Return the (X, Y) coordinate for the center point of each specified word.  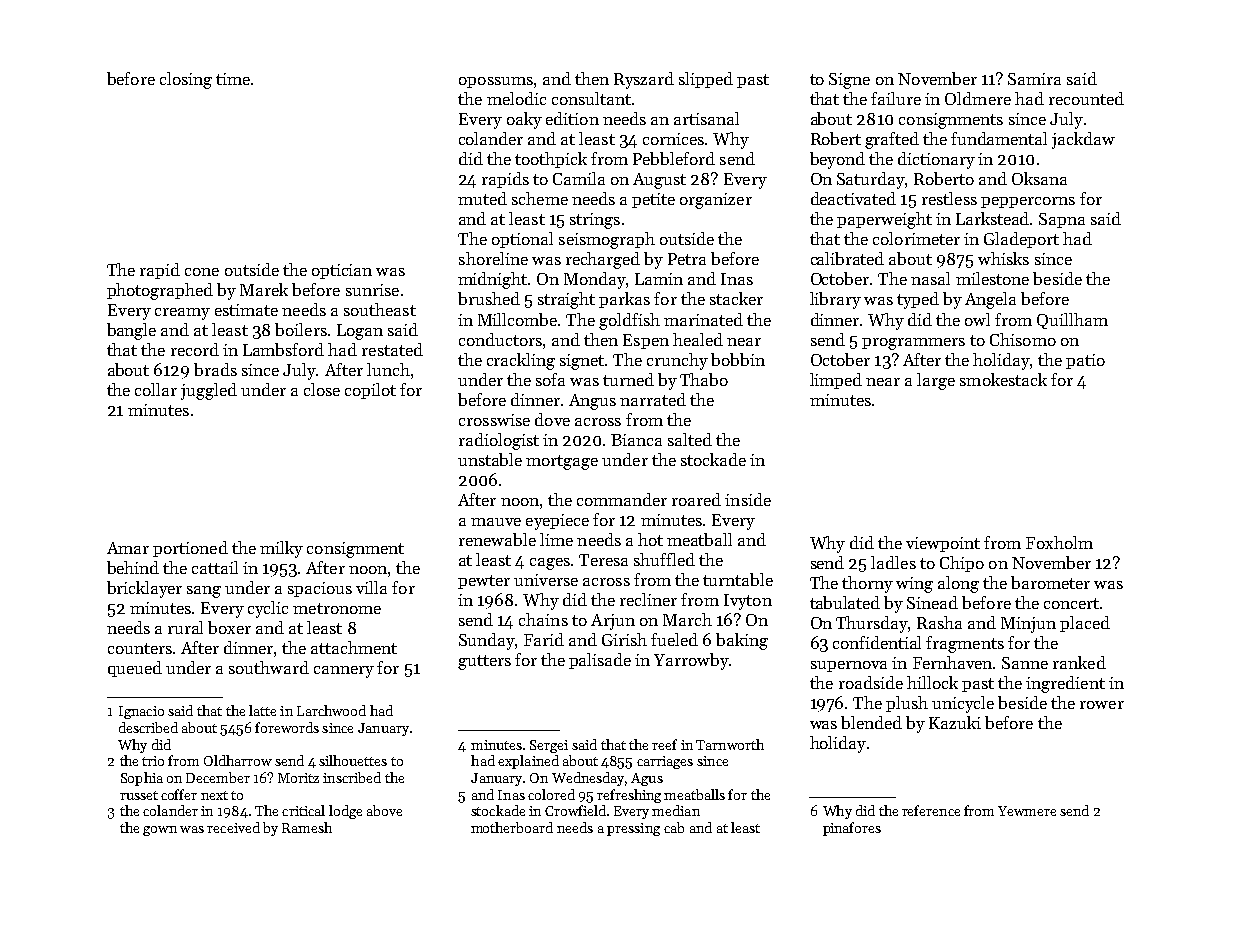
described (148, 727)
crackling (521, 361)
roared (696, 499)
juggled (209, 391)
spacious (320, 589)
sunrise (372, 290)
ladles (893, 562)
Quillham (1072, 321)
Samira (1034, 79)
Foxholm (1059, 542)
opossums (496, 82)
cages (550, 564)
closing (186, 80)
